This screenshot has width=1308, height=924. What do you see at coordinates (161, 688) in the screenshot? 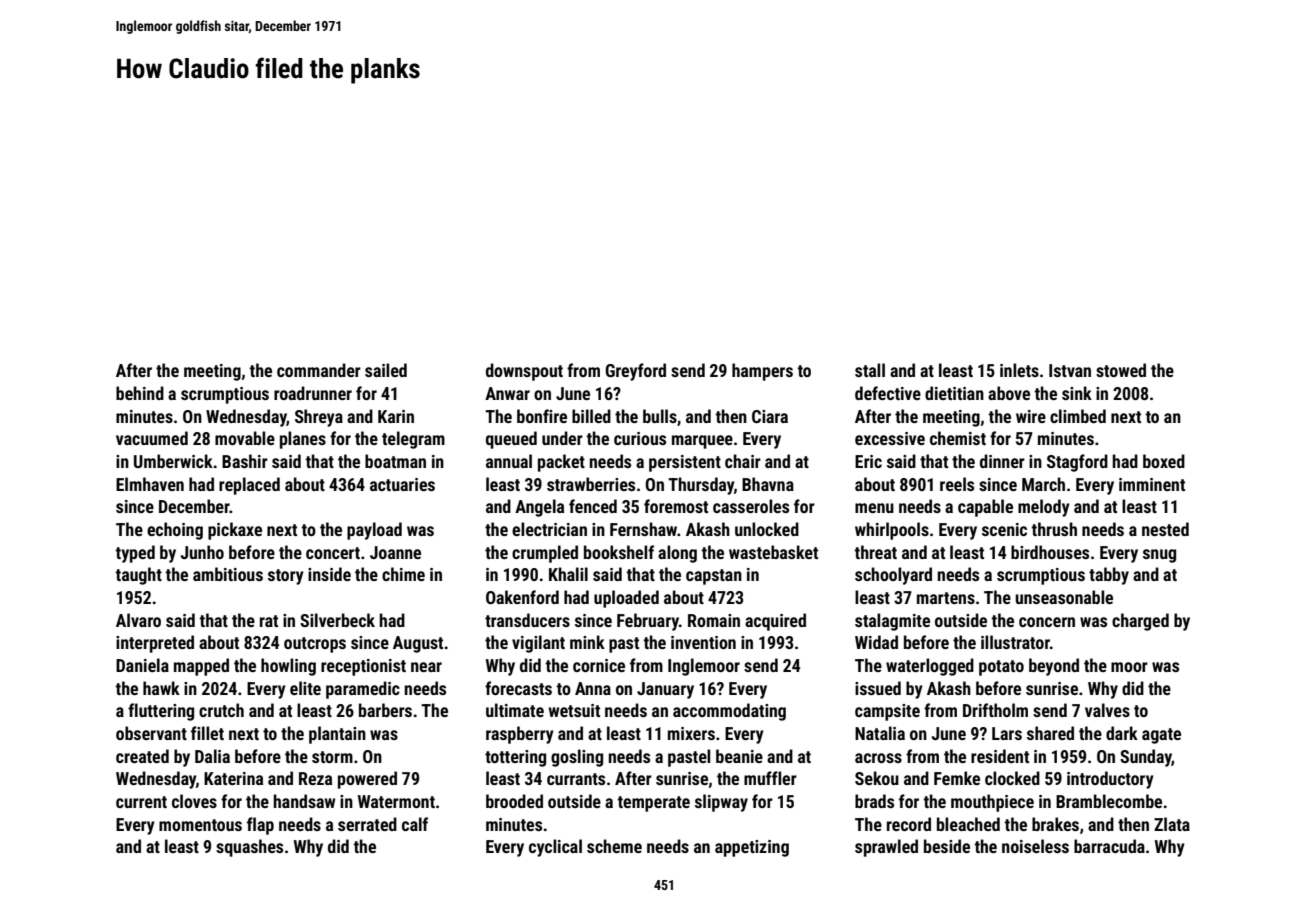
I see `hawk` at bounding box center [161, 688].
